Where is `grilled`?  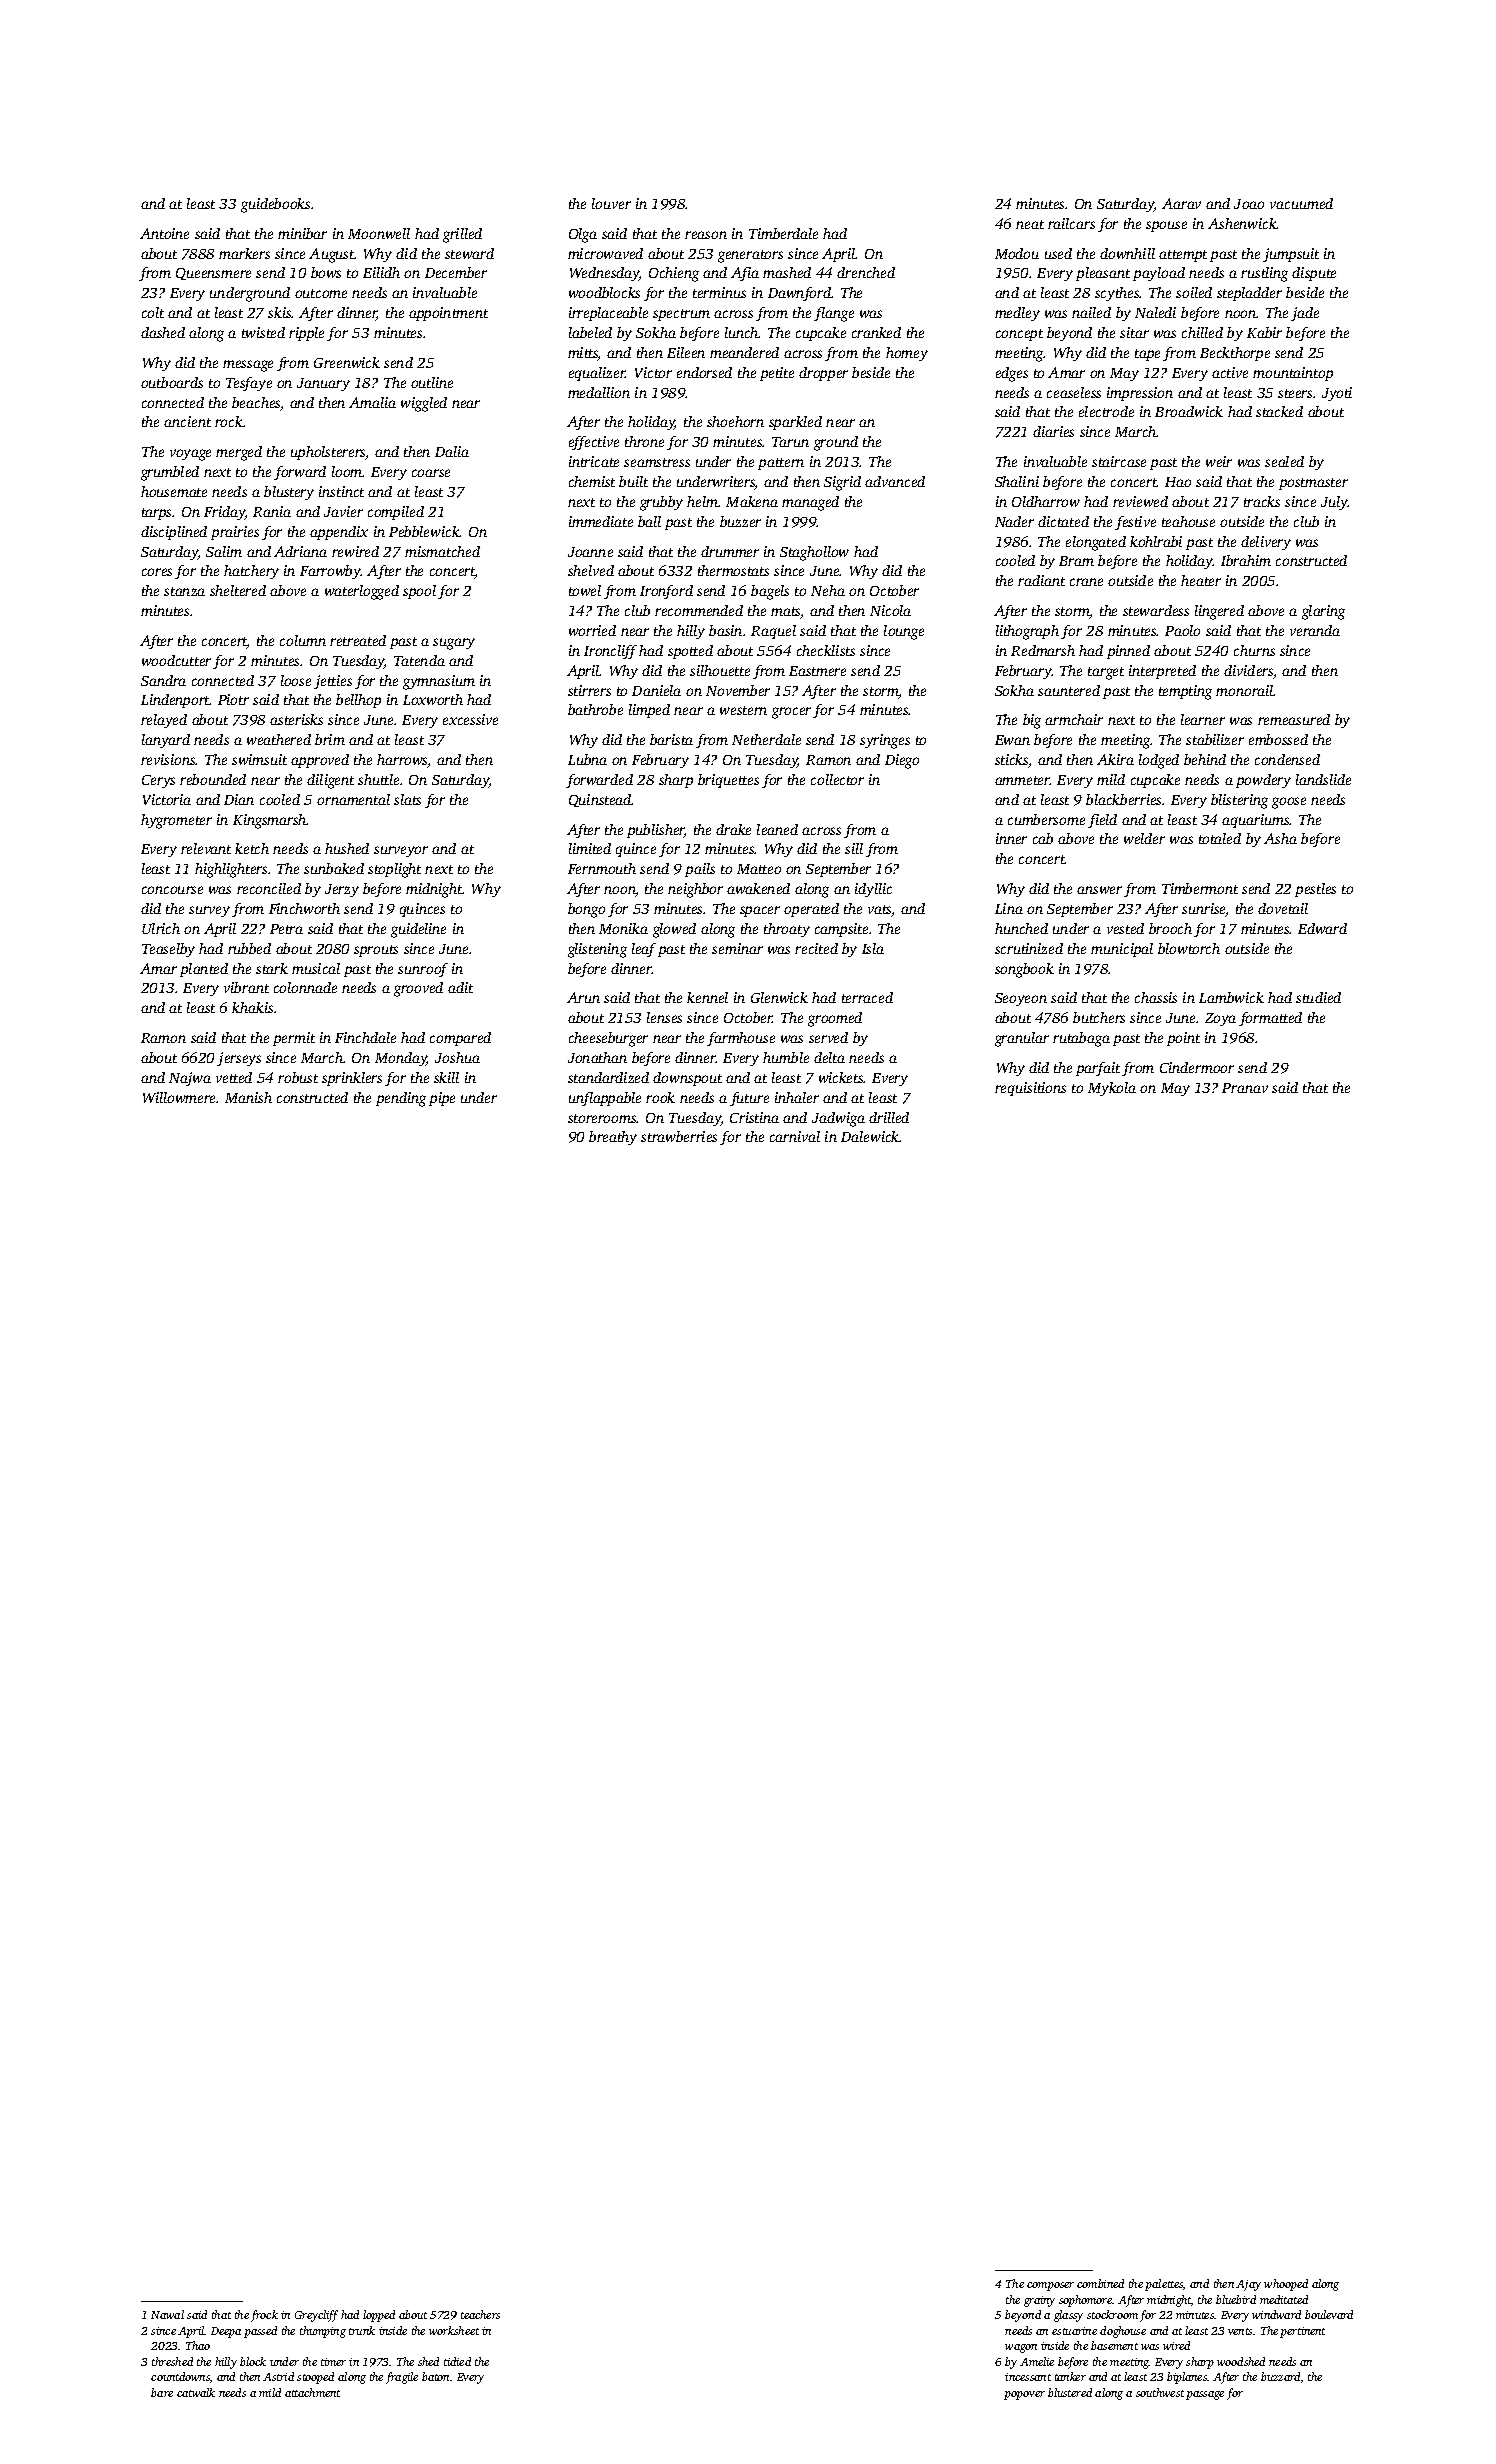
grilled is located at coordinates (462, 235).
